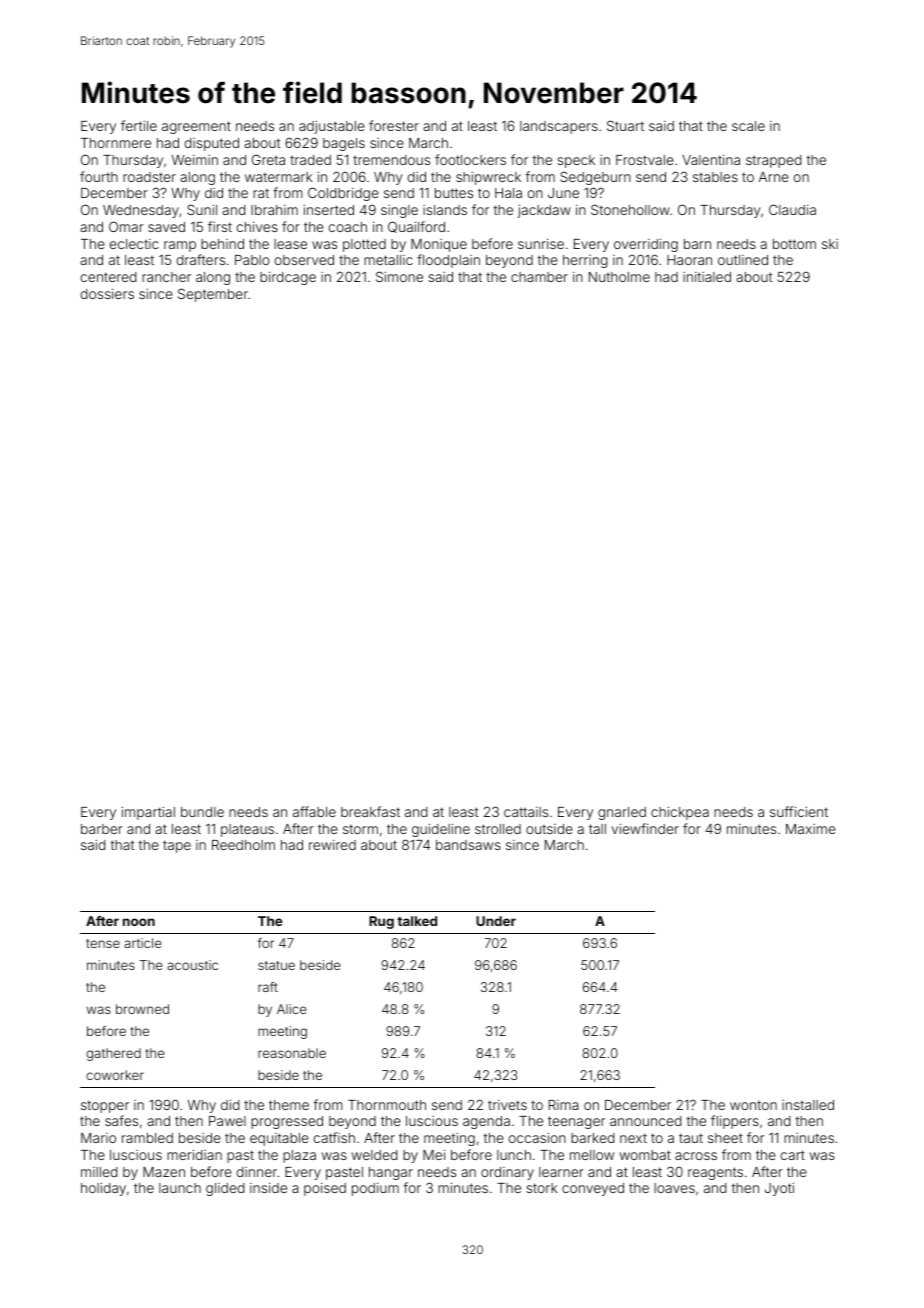  What do you see at coordinates (139, 125) in the screenshot?
I see `fertile` at bounding box center [139, 125].
